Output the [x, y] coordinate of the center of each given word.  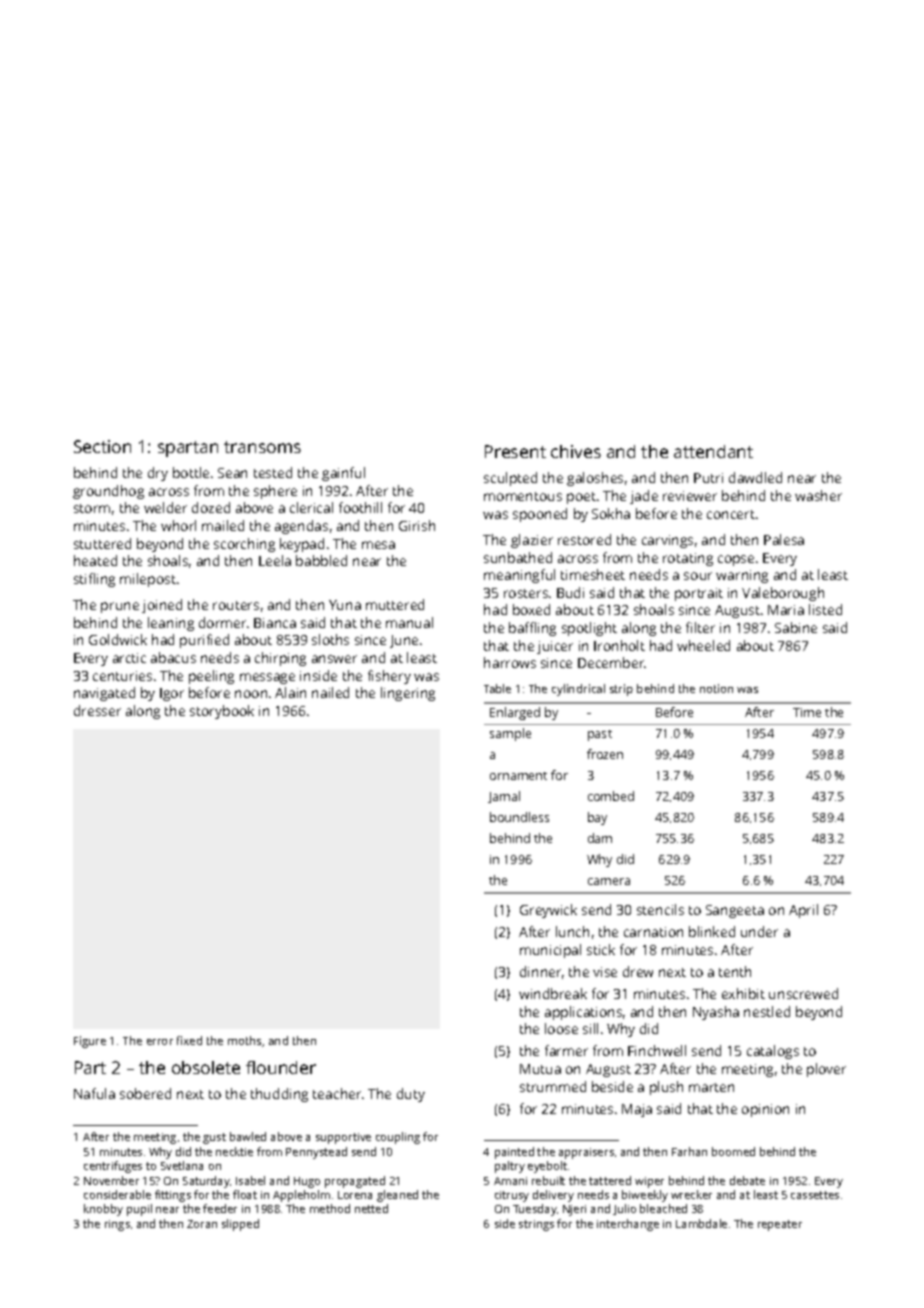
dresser [97, 710]
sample [510, 734]
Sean [232, 473]
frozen [605, 754]
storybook [222, 712]
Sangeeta [735, 911]
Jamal [504, 797]
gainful [343, 474]
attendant [713, 451]
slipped [240, 1225]
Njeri [574, 1210]
